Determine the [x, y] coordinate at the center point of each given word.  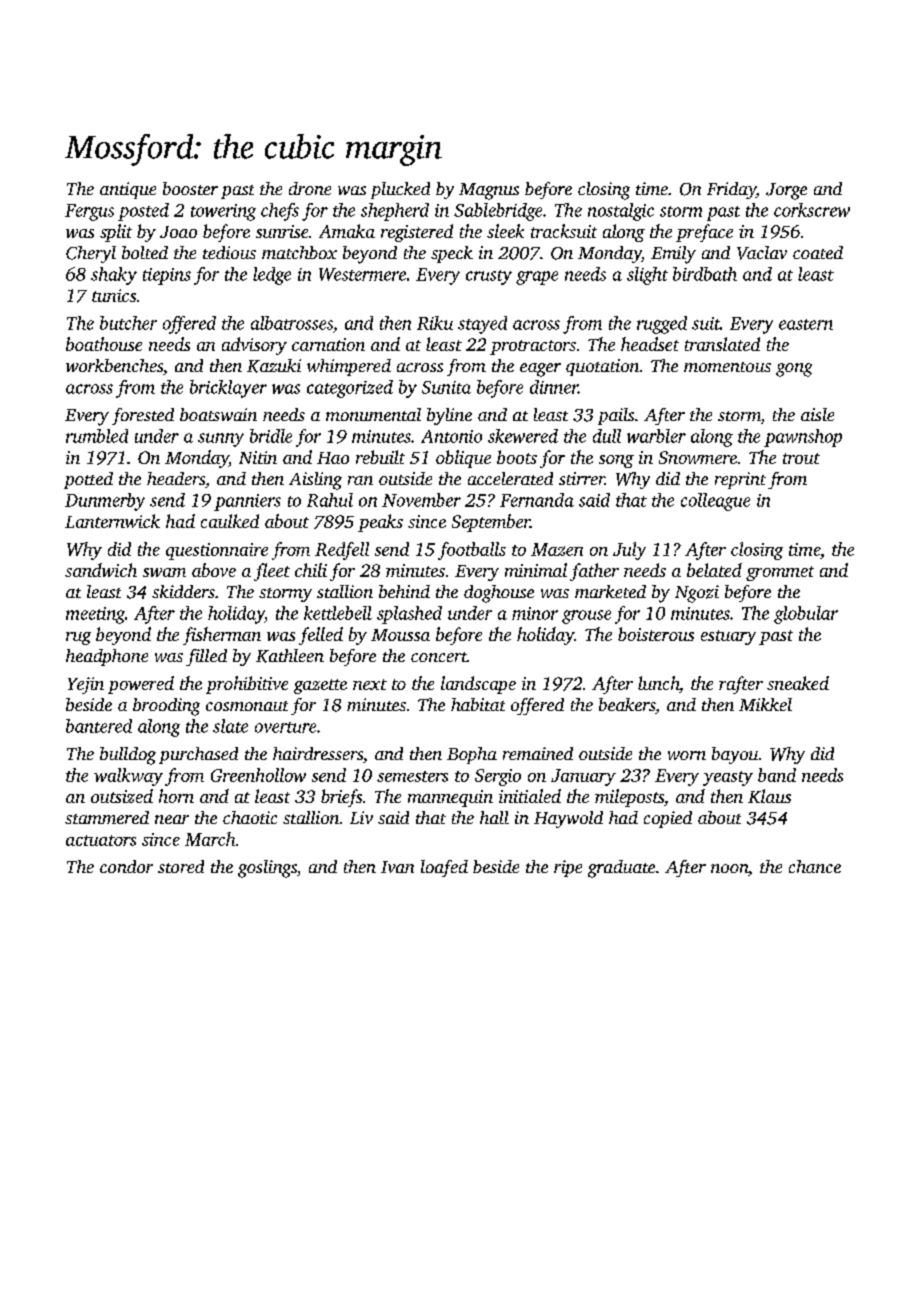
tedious [229, 252]
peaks [380, 523]
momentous [727, 367]
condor [126, 866]
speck [452, 254]
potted [88, 480]
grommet [780, 573]
